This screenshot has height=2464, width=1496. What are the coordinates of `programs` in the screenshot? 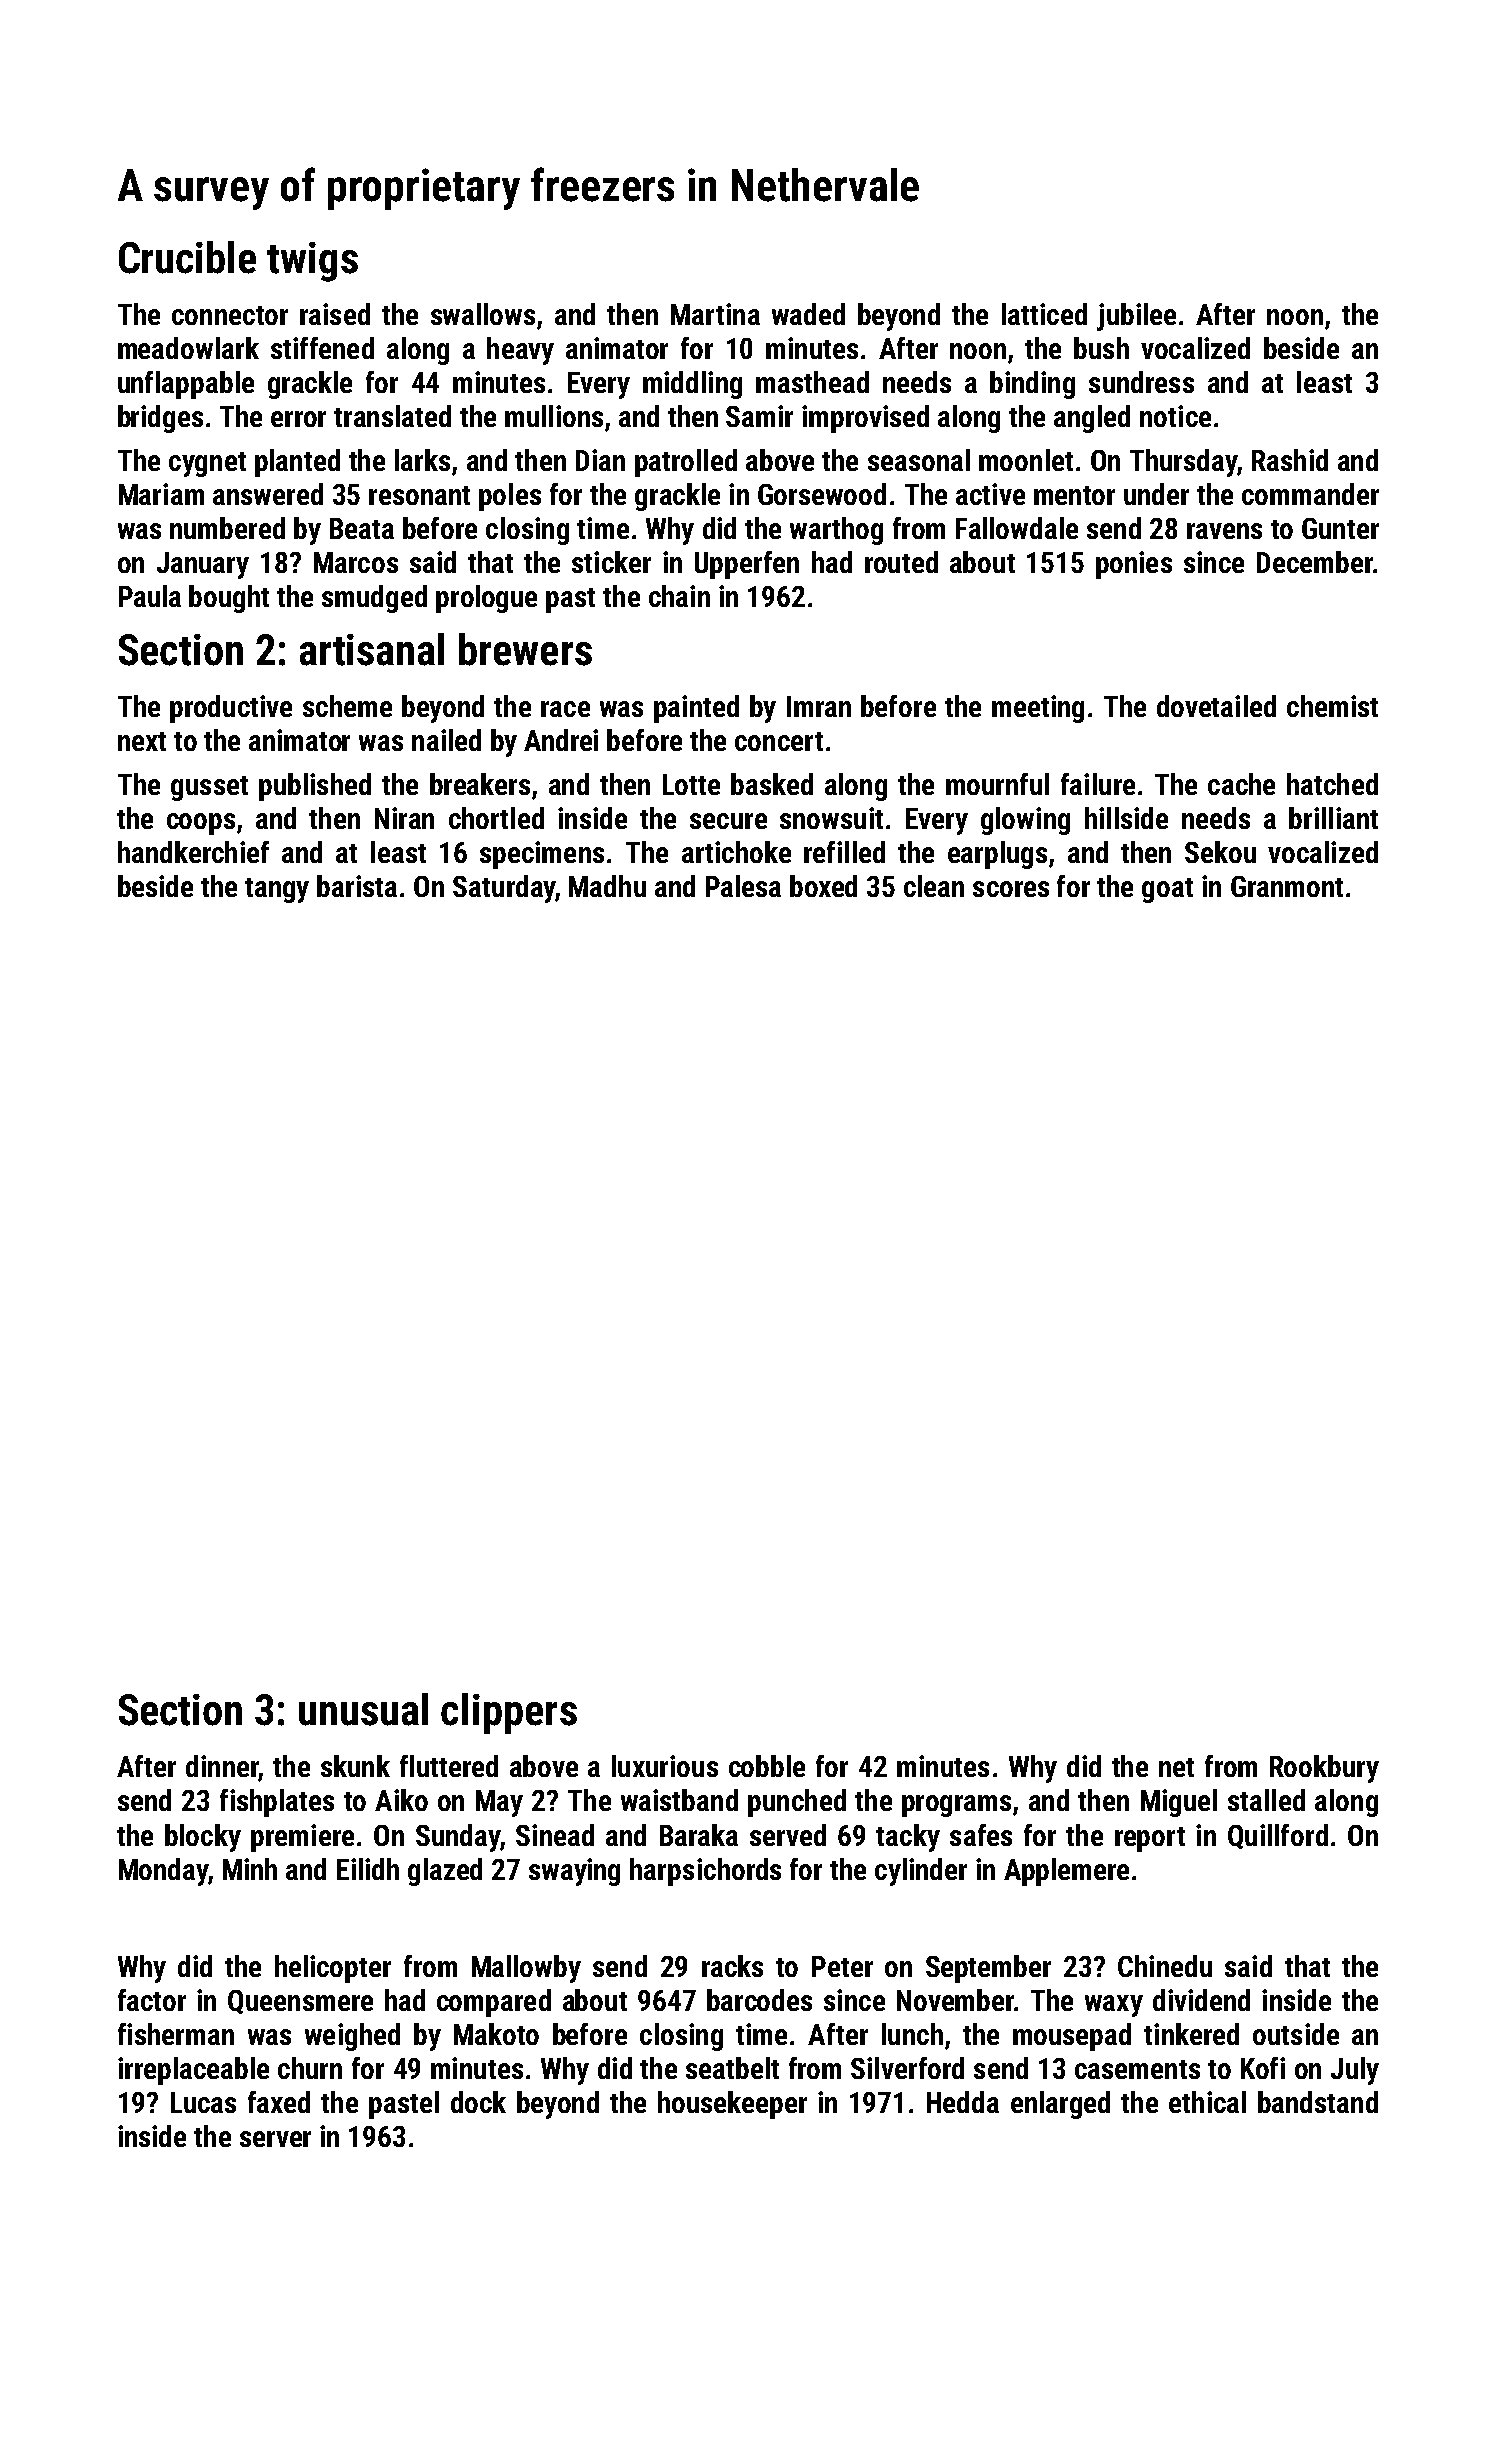 It's located at (956, 1806).
